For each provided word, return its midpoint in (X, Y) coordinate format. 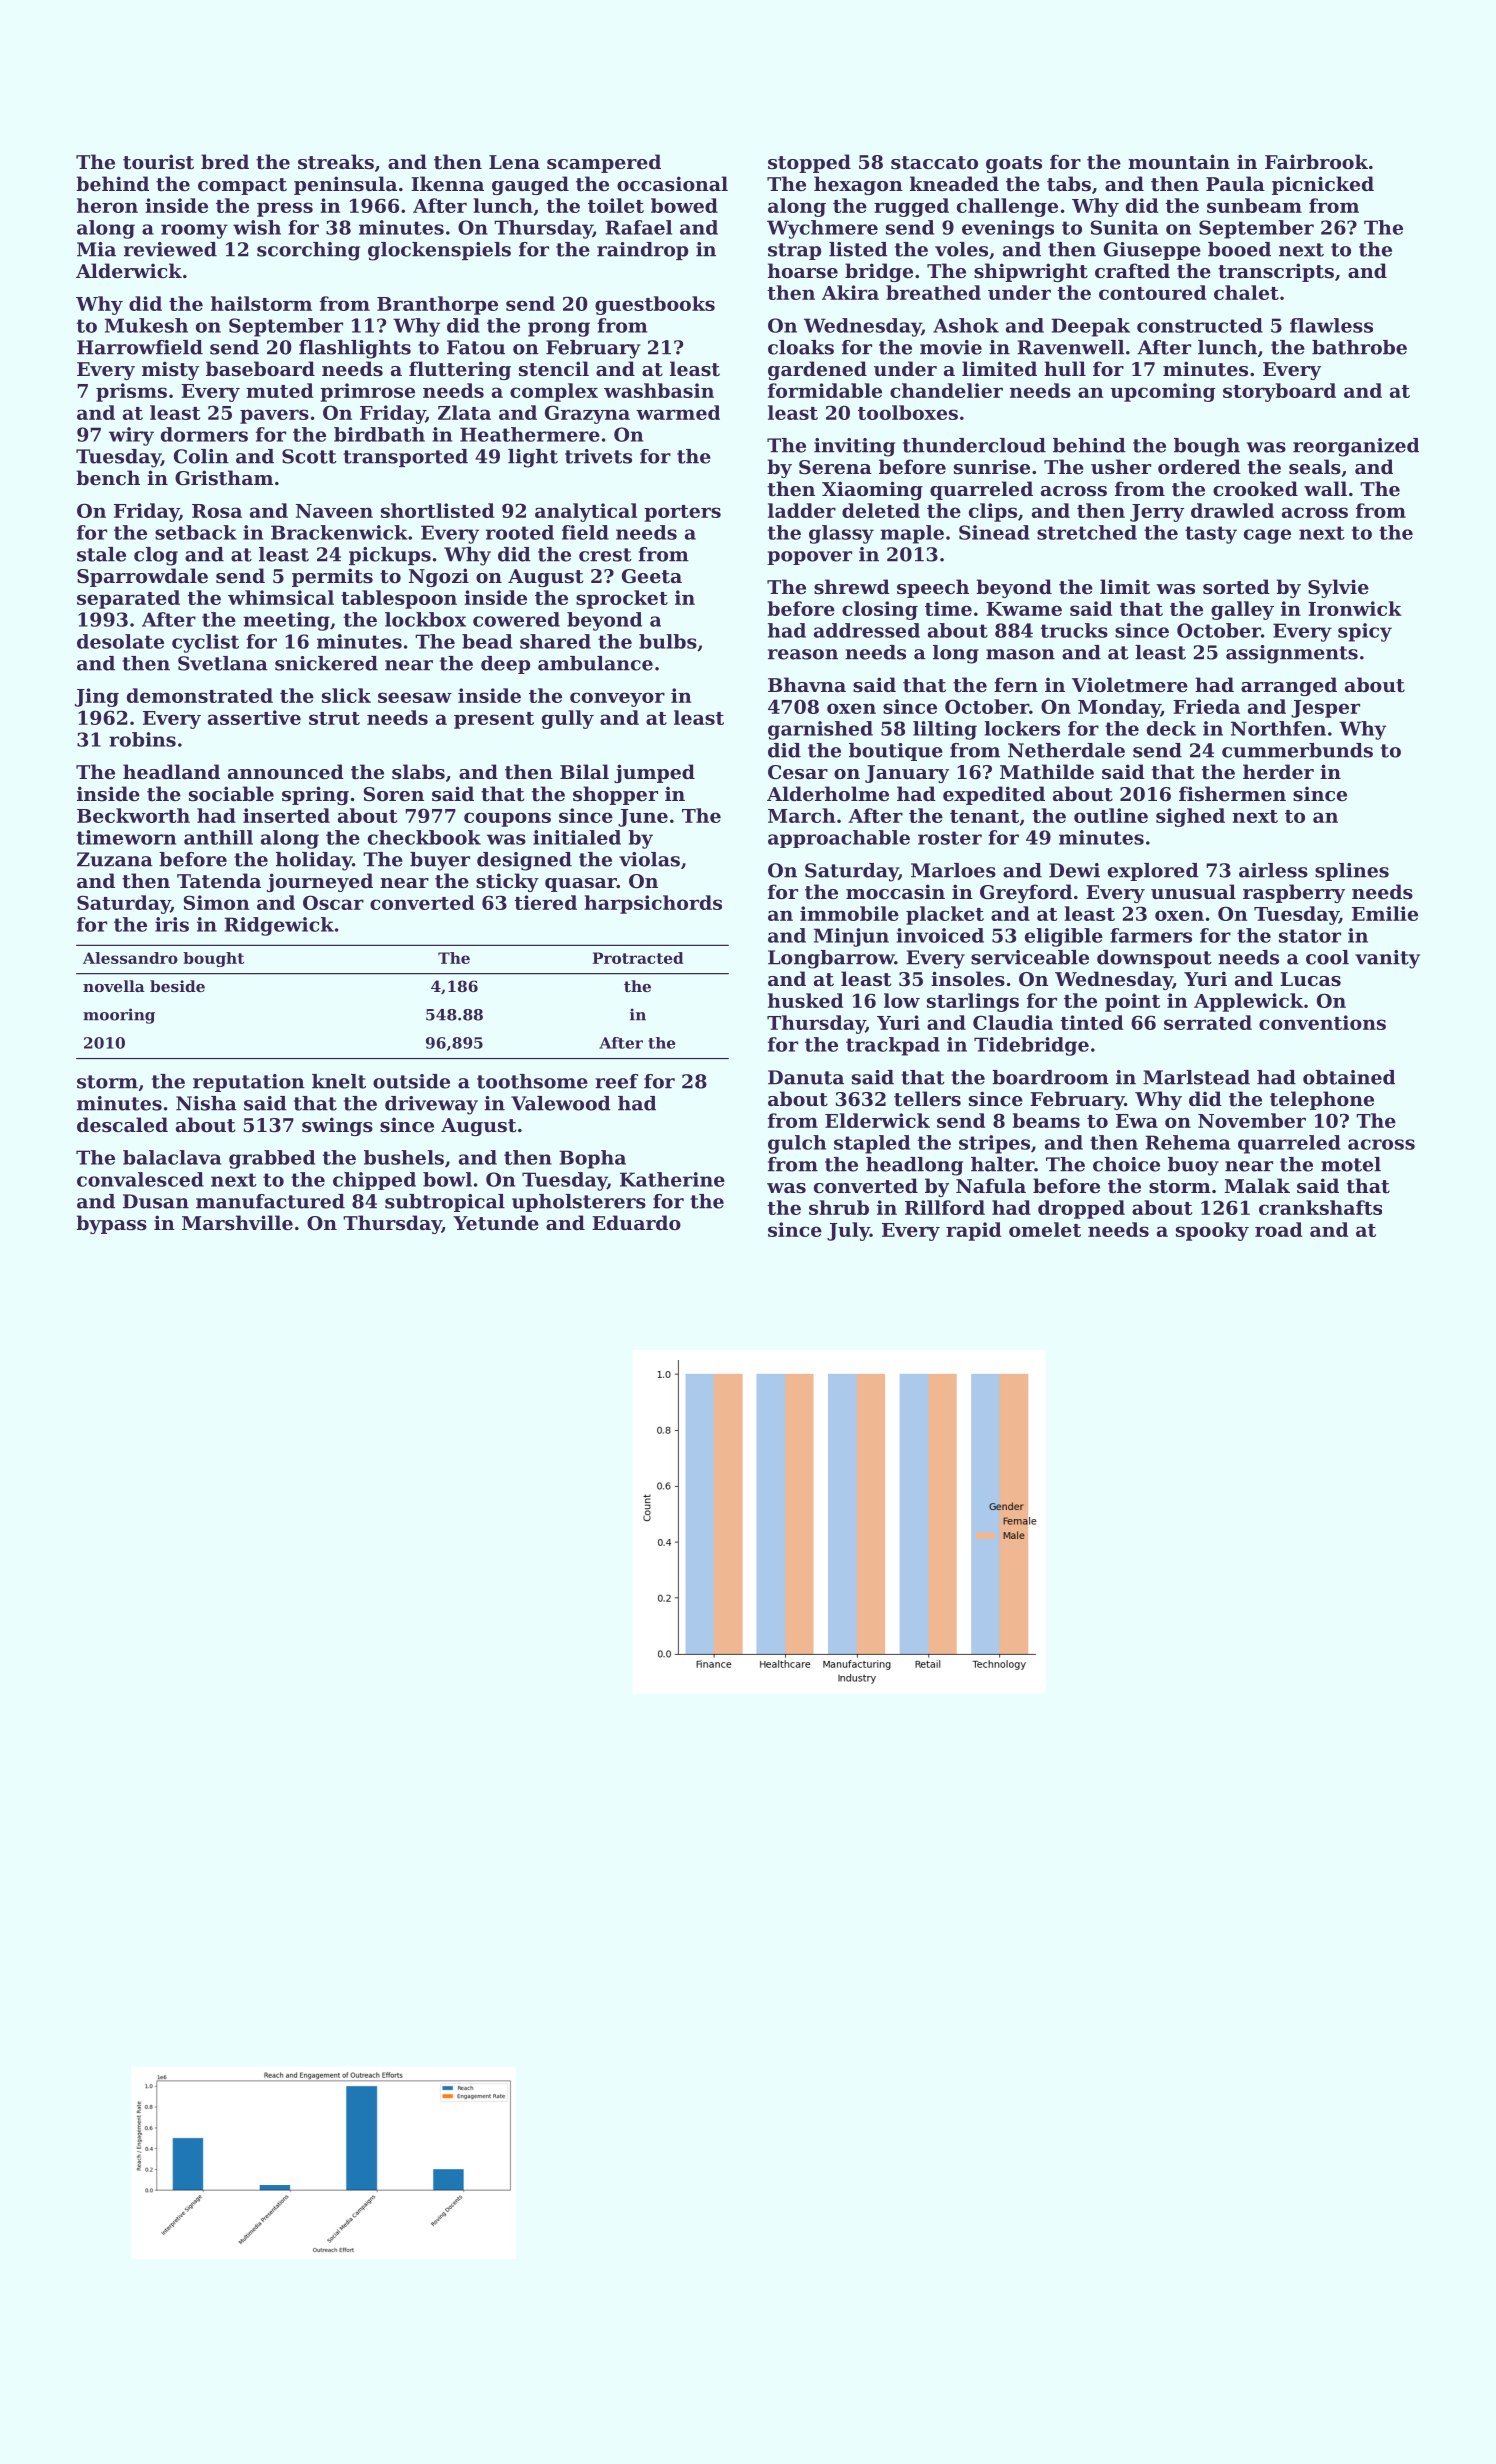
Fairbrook (1316, 161)
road (1278, 1229)
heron (107, 205)
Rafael (638, 227)
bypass (111, 1224)
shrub (839, 1207)
